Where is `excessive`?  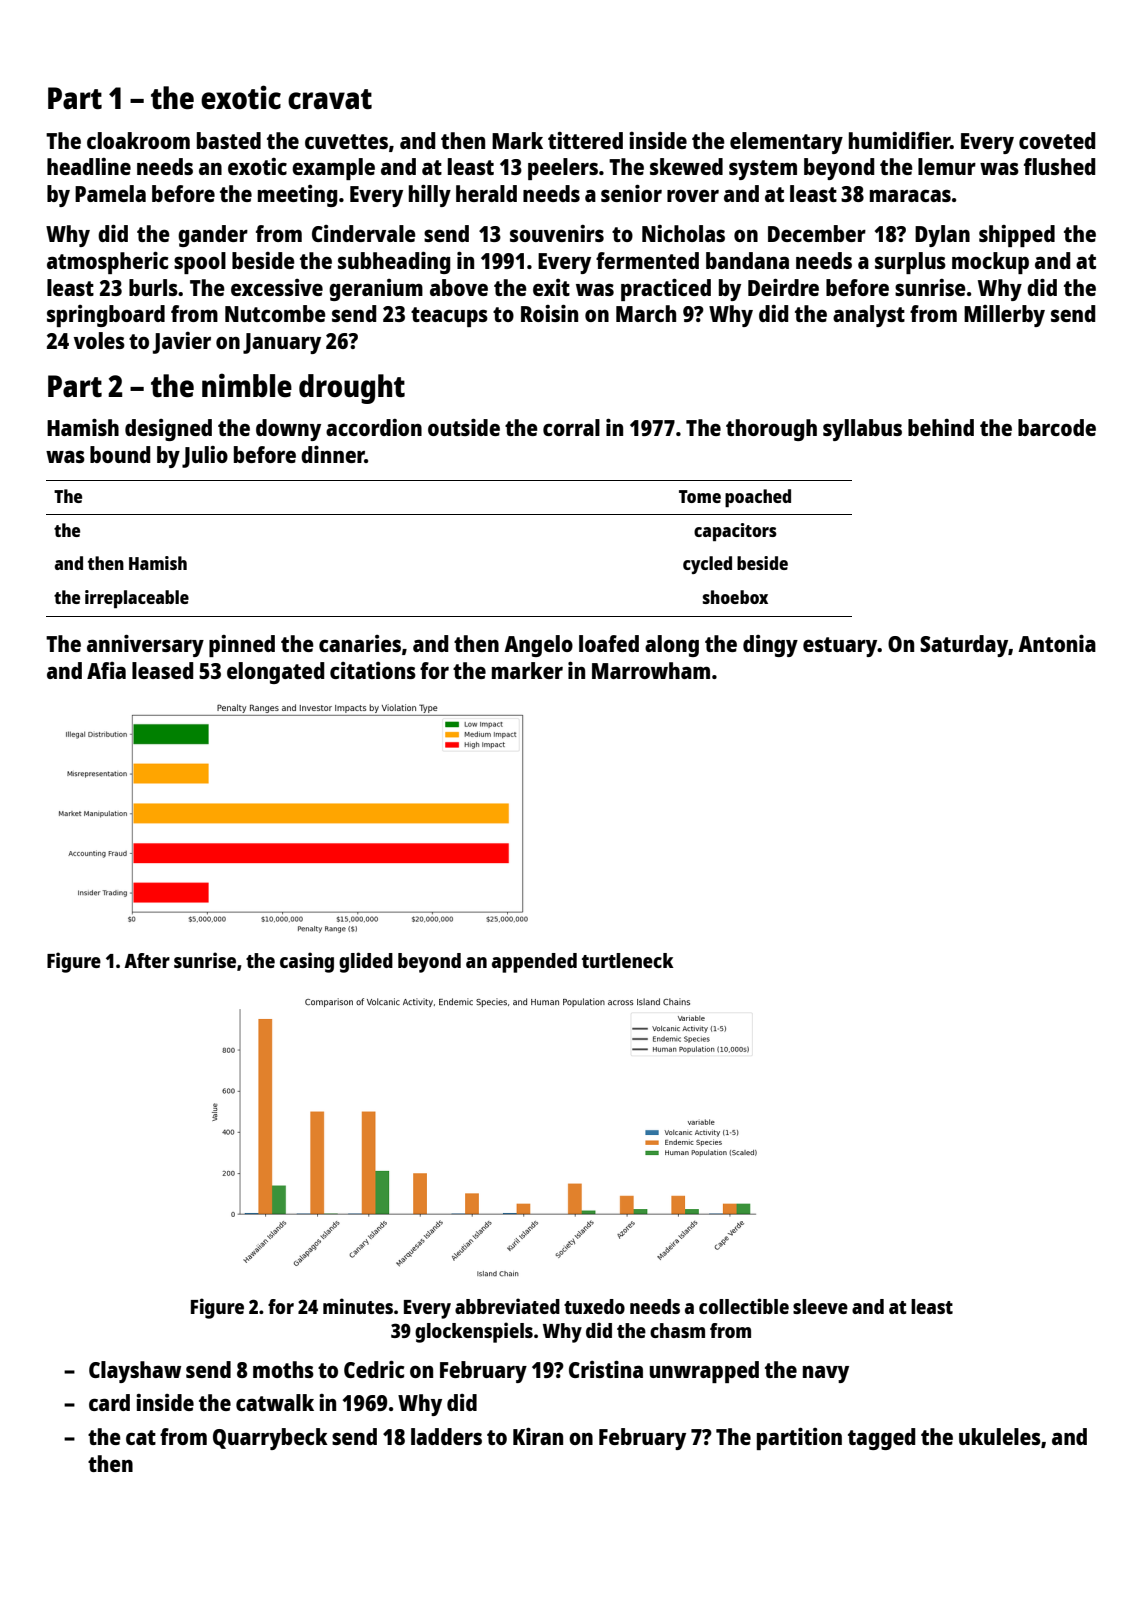
excessive is located at coordinates (277, 287).
